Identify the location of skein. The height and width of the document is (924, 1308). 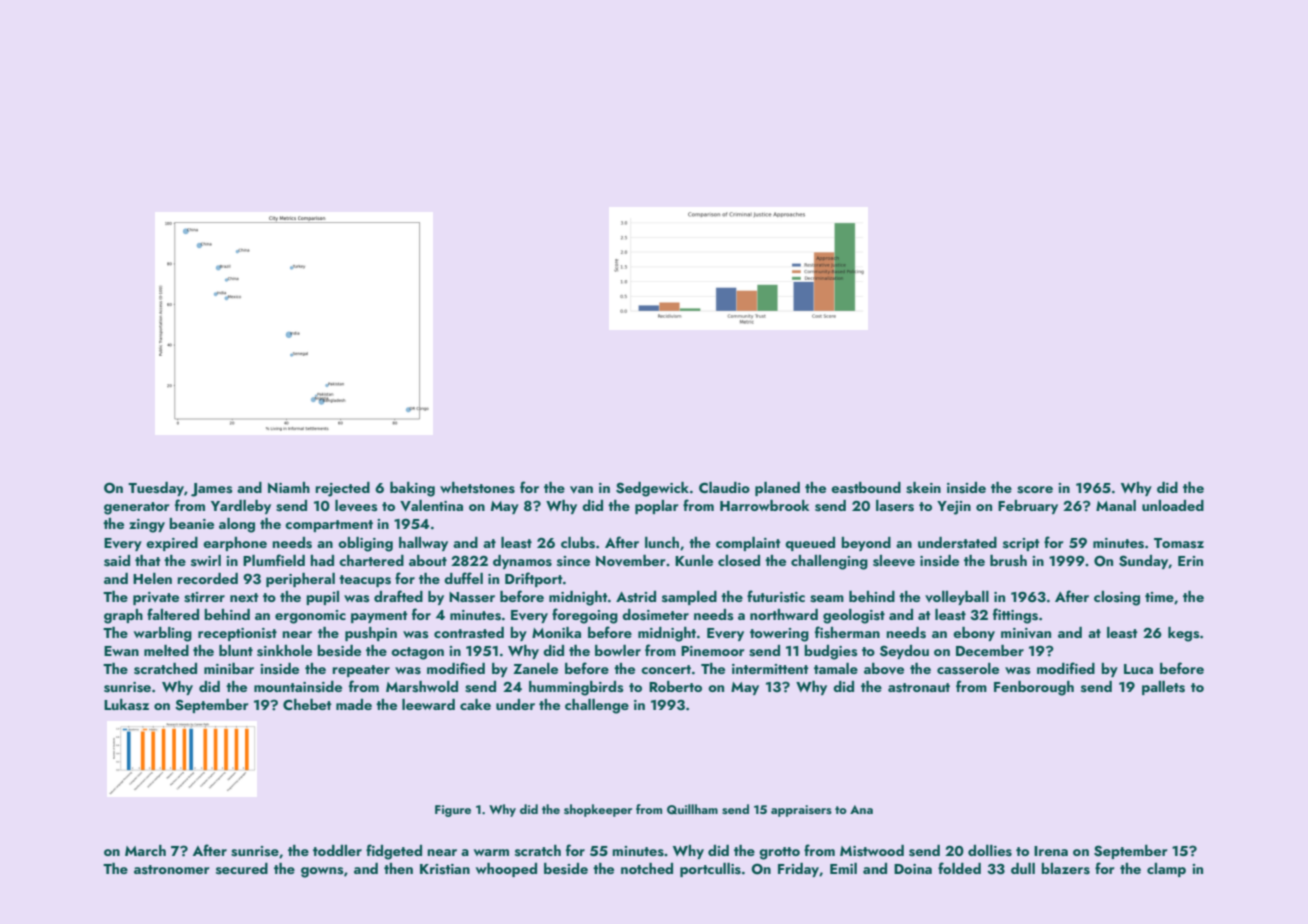
(923, 488).
